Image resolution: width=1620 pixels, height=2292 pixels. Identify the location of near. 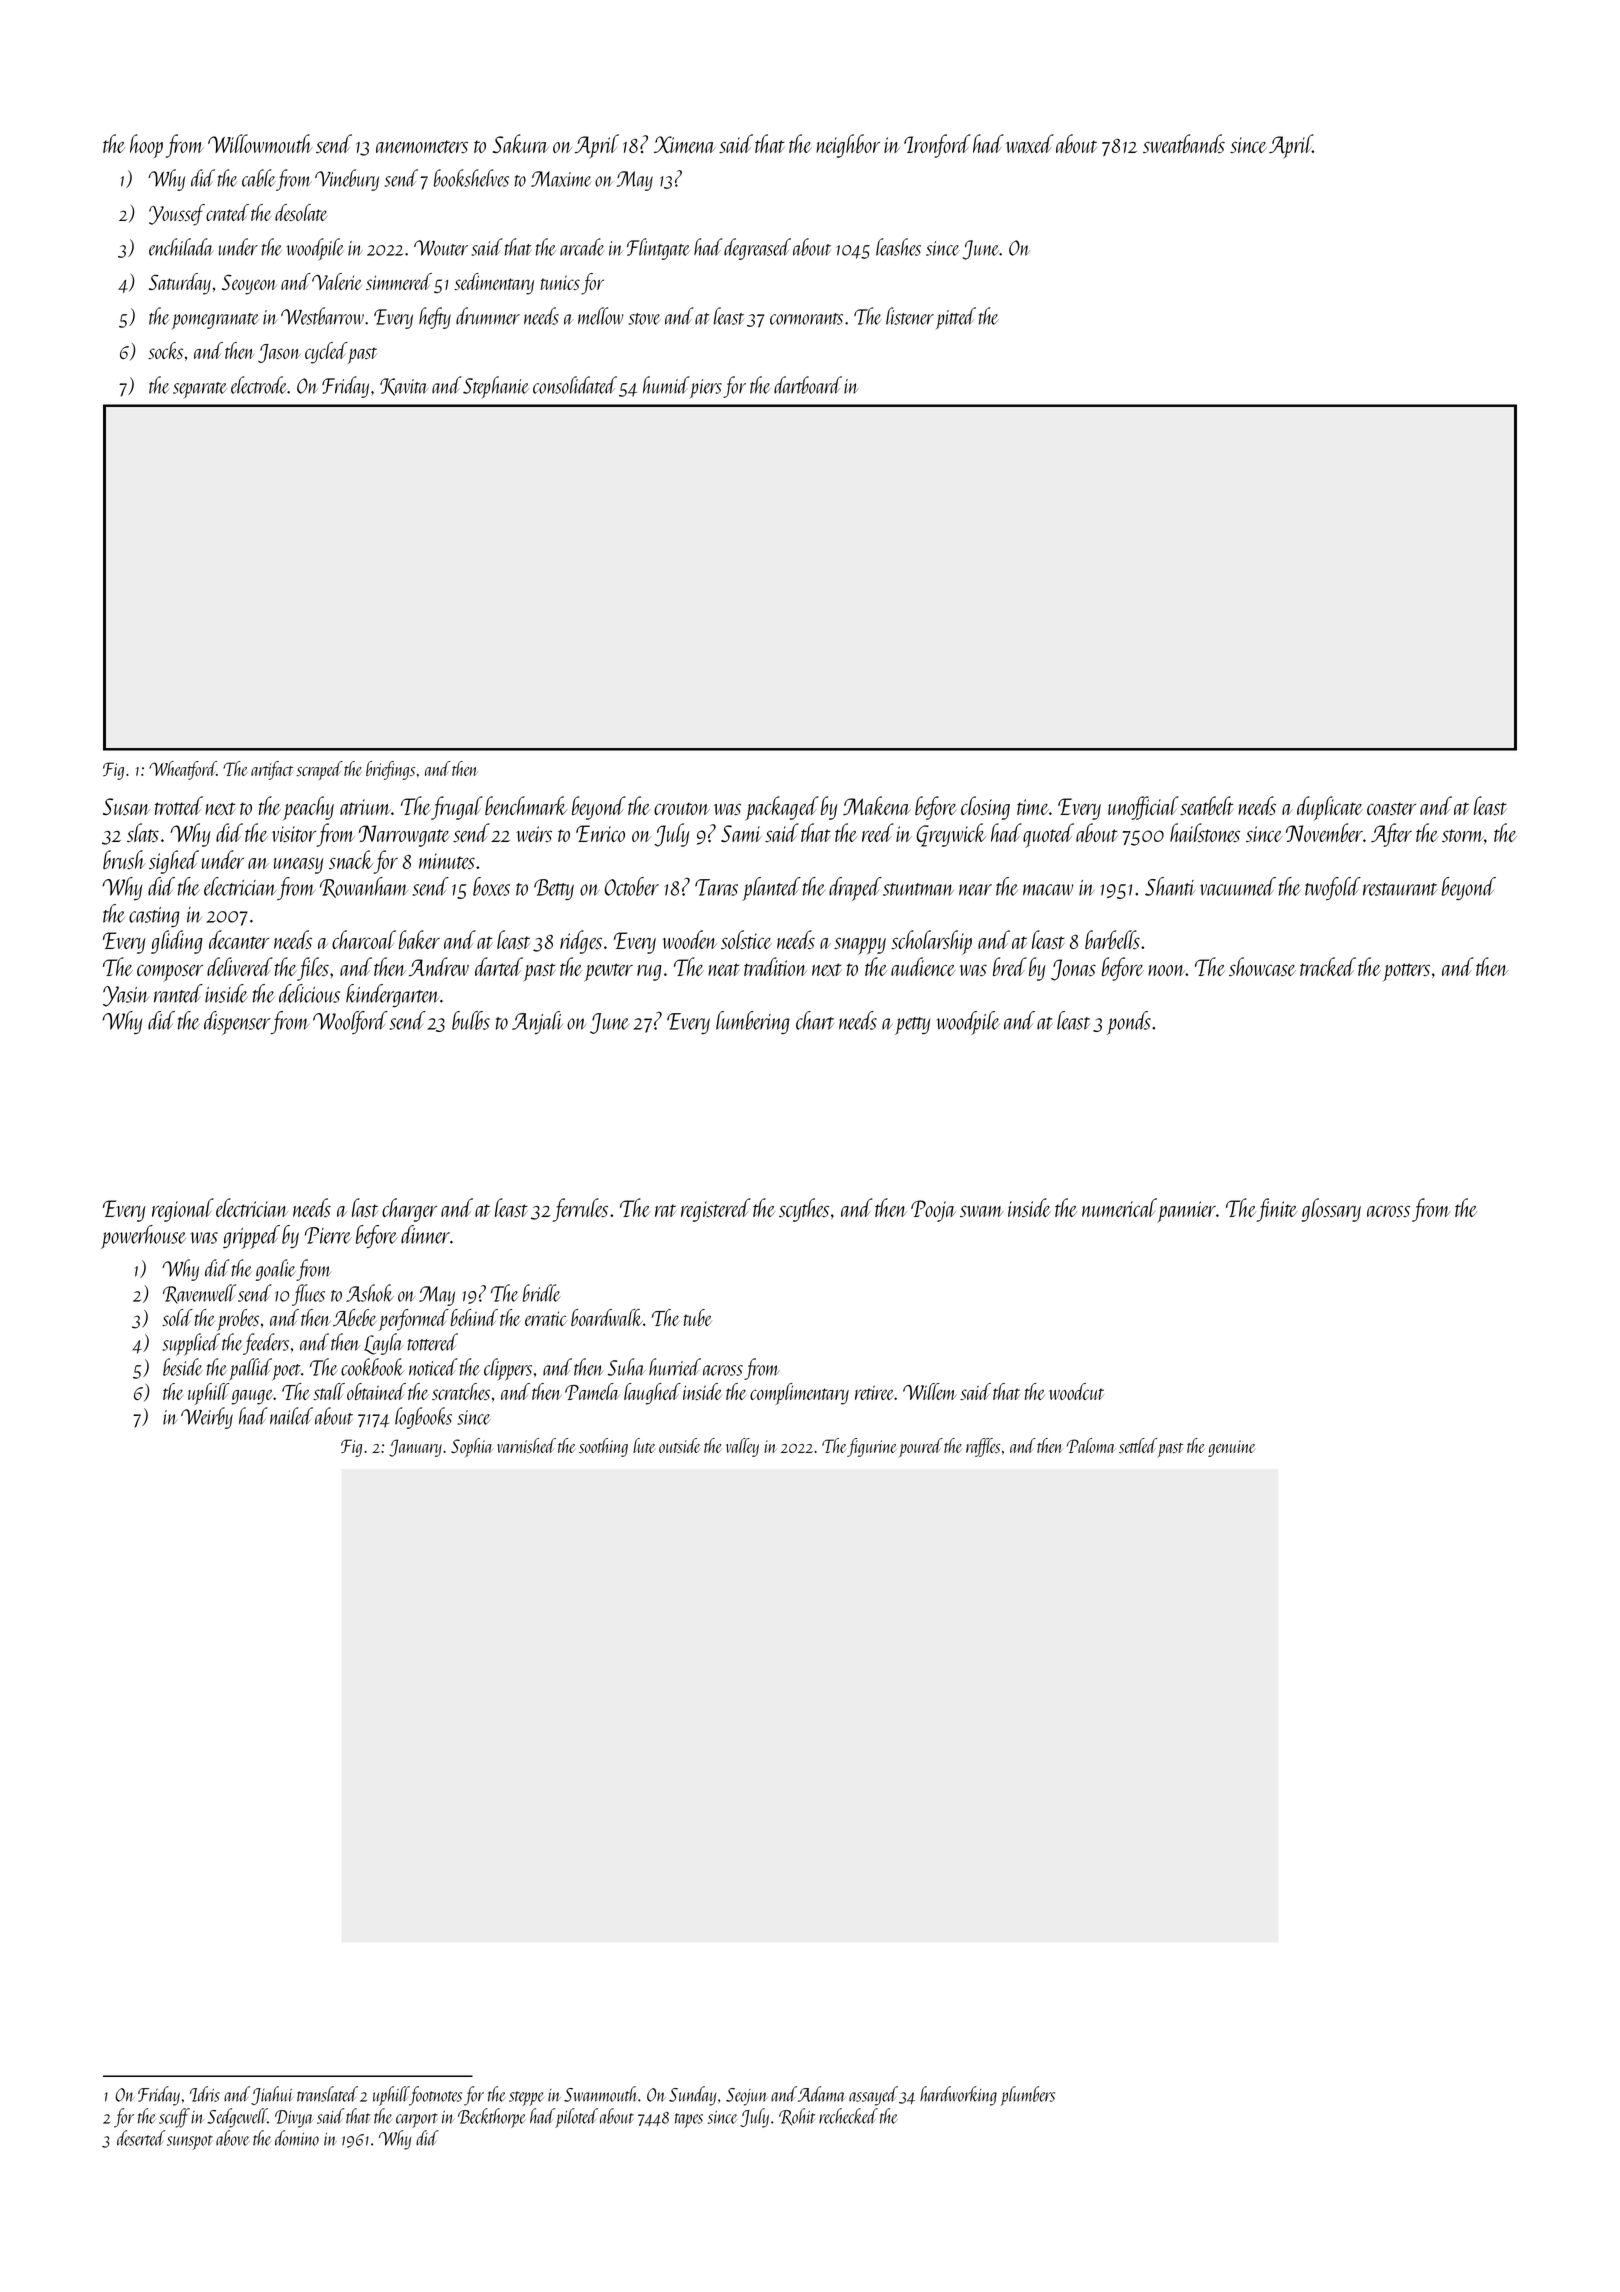
(975, 890).
